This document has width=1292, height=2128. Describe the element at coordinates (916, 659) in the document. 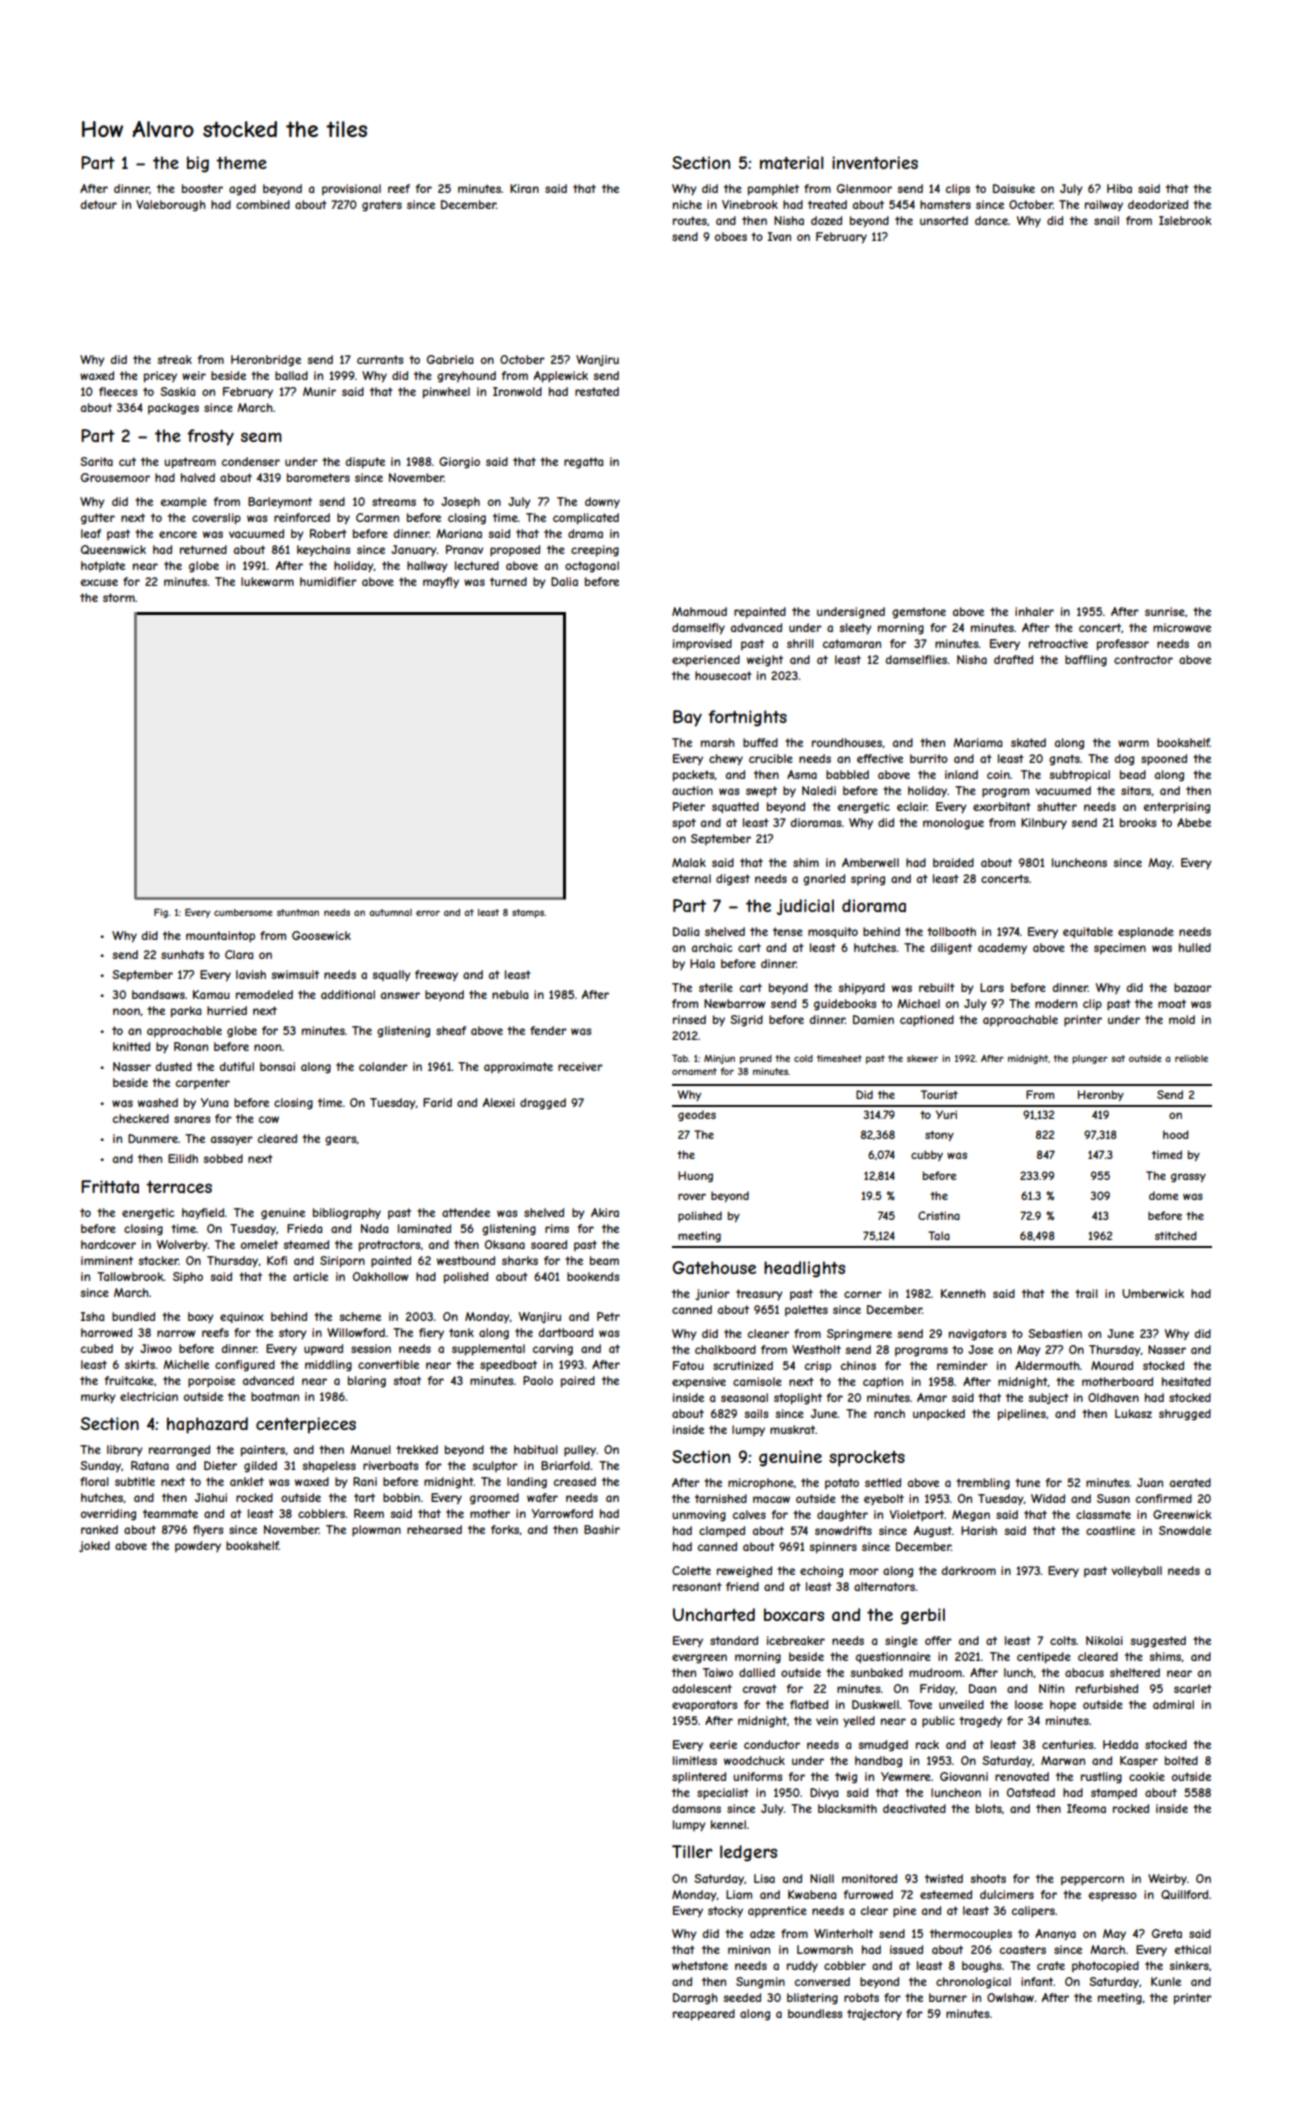

I see `damselflies` at that location.
